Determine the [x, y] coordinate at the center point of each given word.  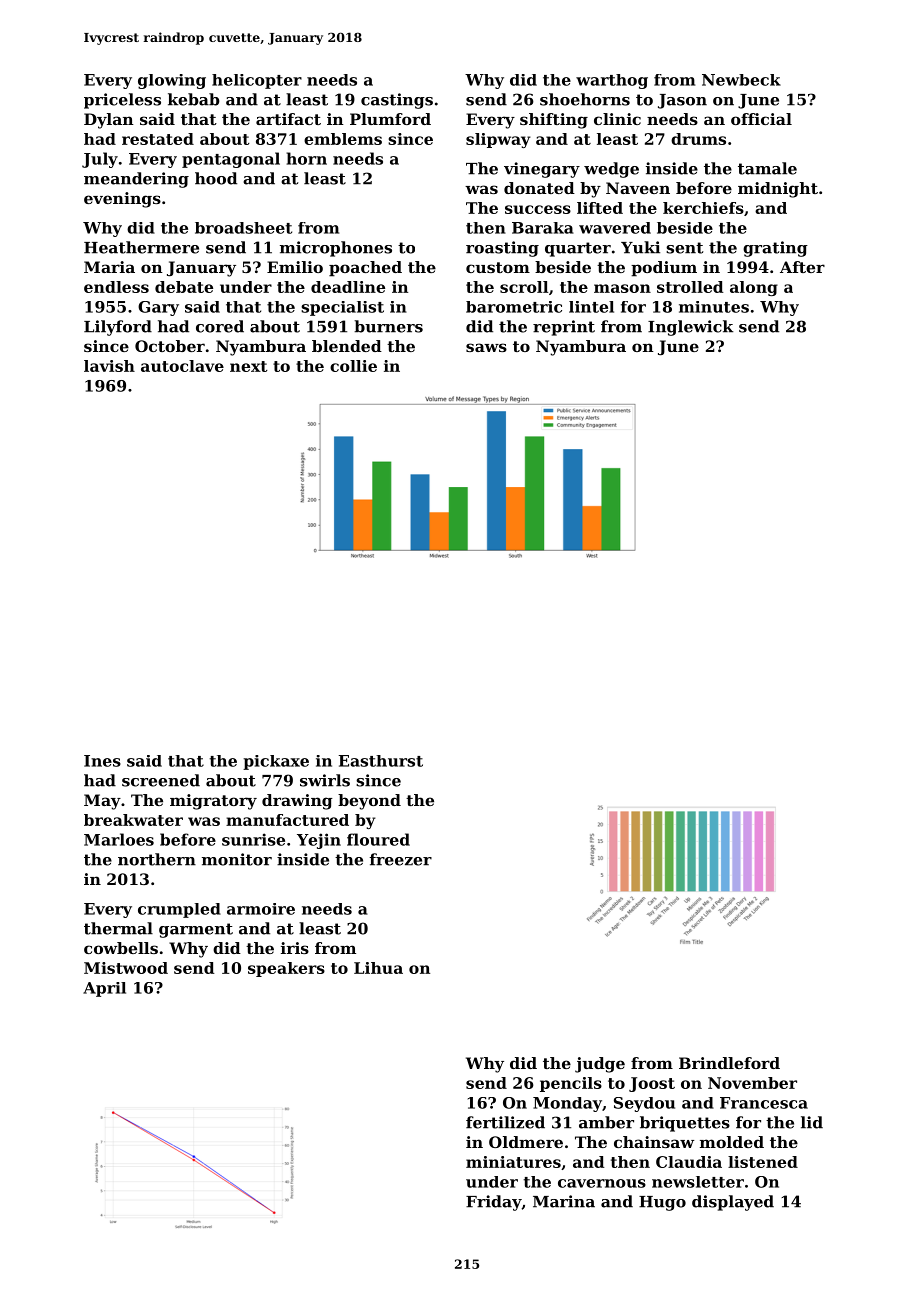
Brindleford [729, 1063]
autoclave [182, 366]
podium [664, 269]
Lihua [378, 968]
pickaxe [276, 762]
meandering [136, 180]
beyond [369, 802]
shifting [554, 121]
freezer [401, 859]
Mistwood [126, 968]
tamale [767, 168]
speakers [286, 969]
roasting [502, 249]
